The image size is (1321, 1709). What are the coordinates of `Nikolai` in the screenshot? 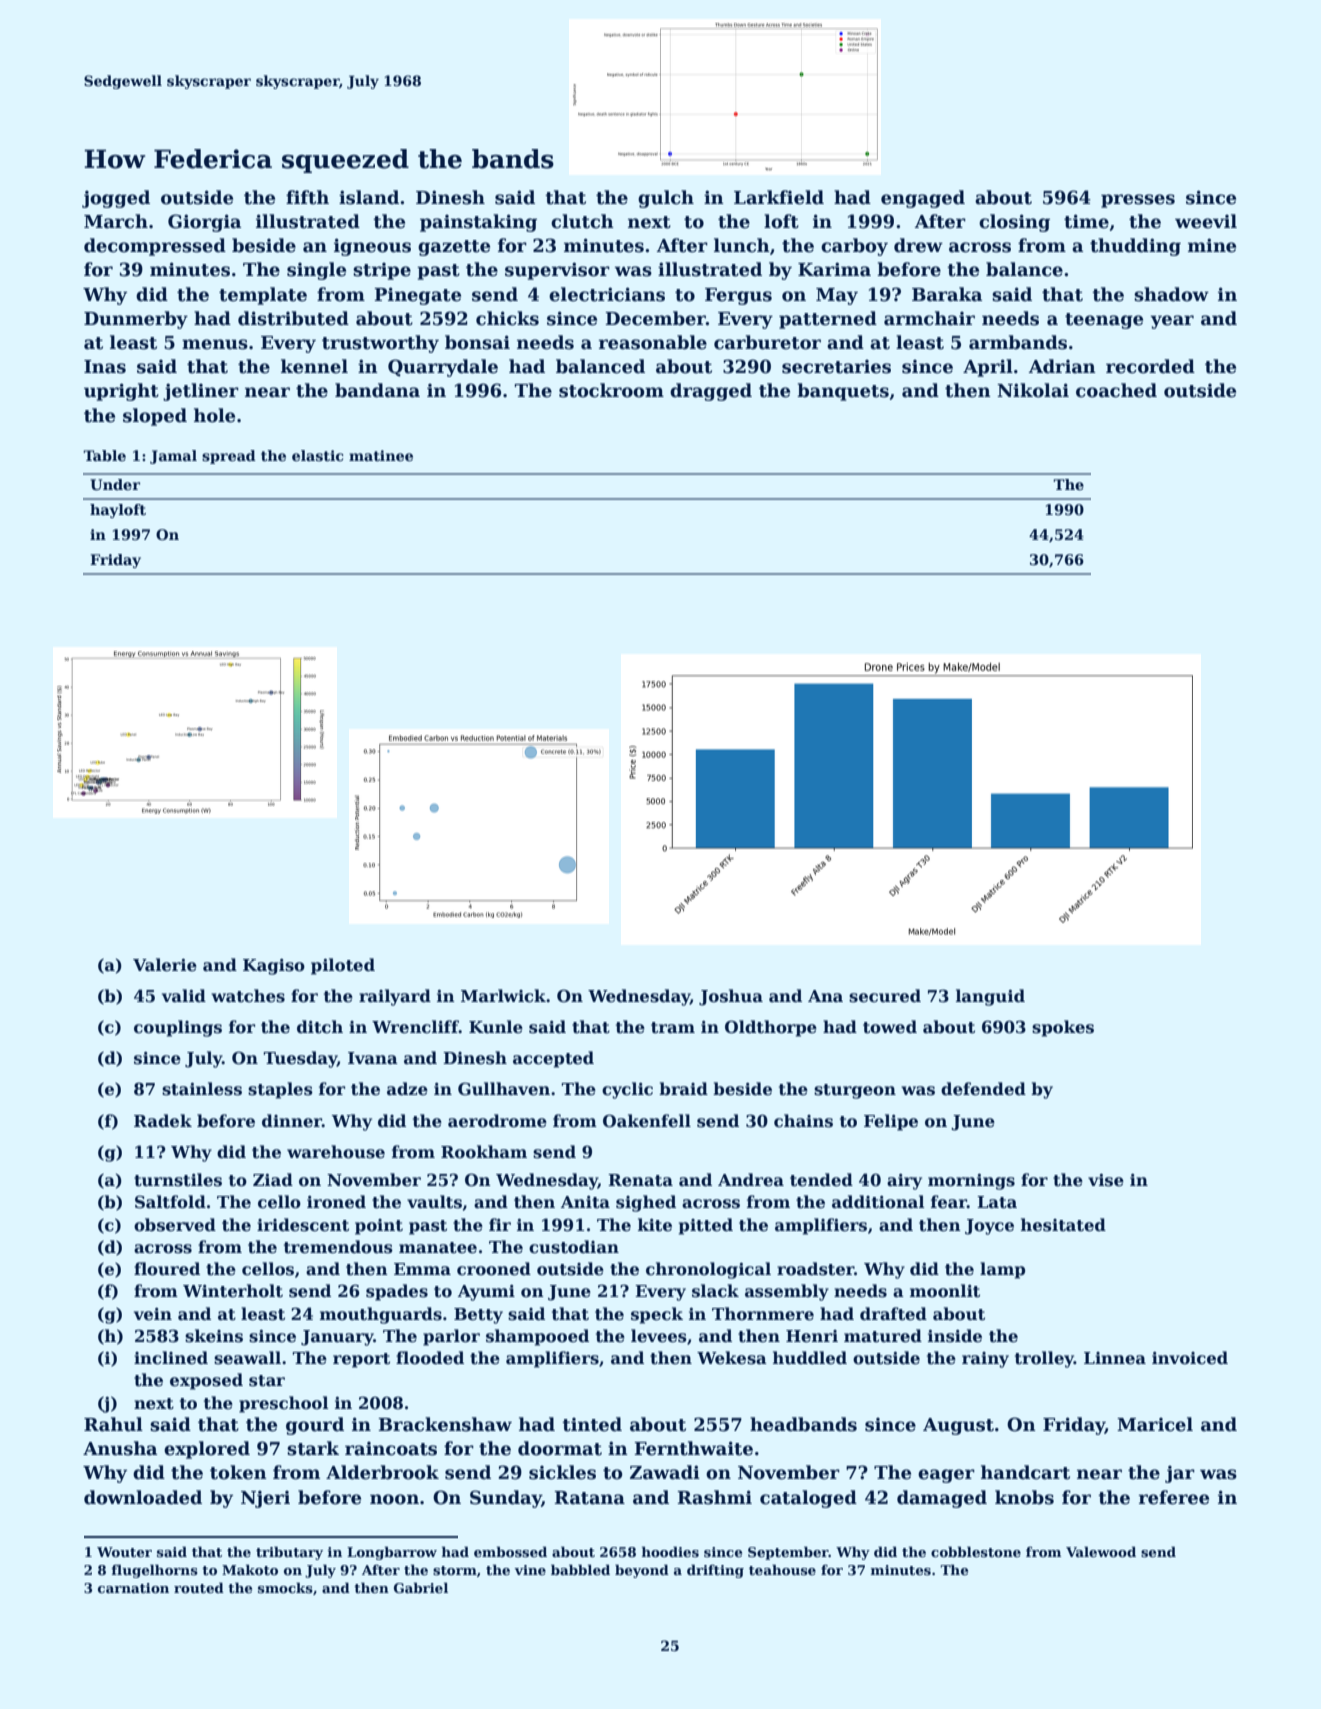 It's located at (1033, 390).
